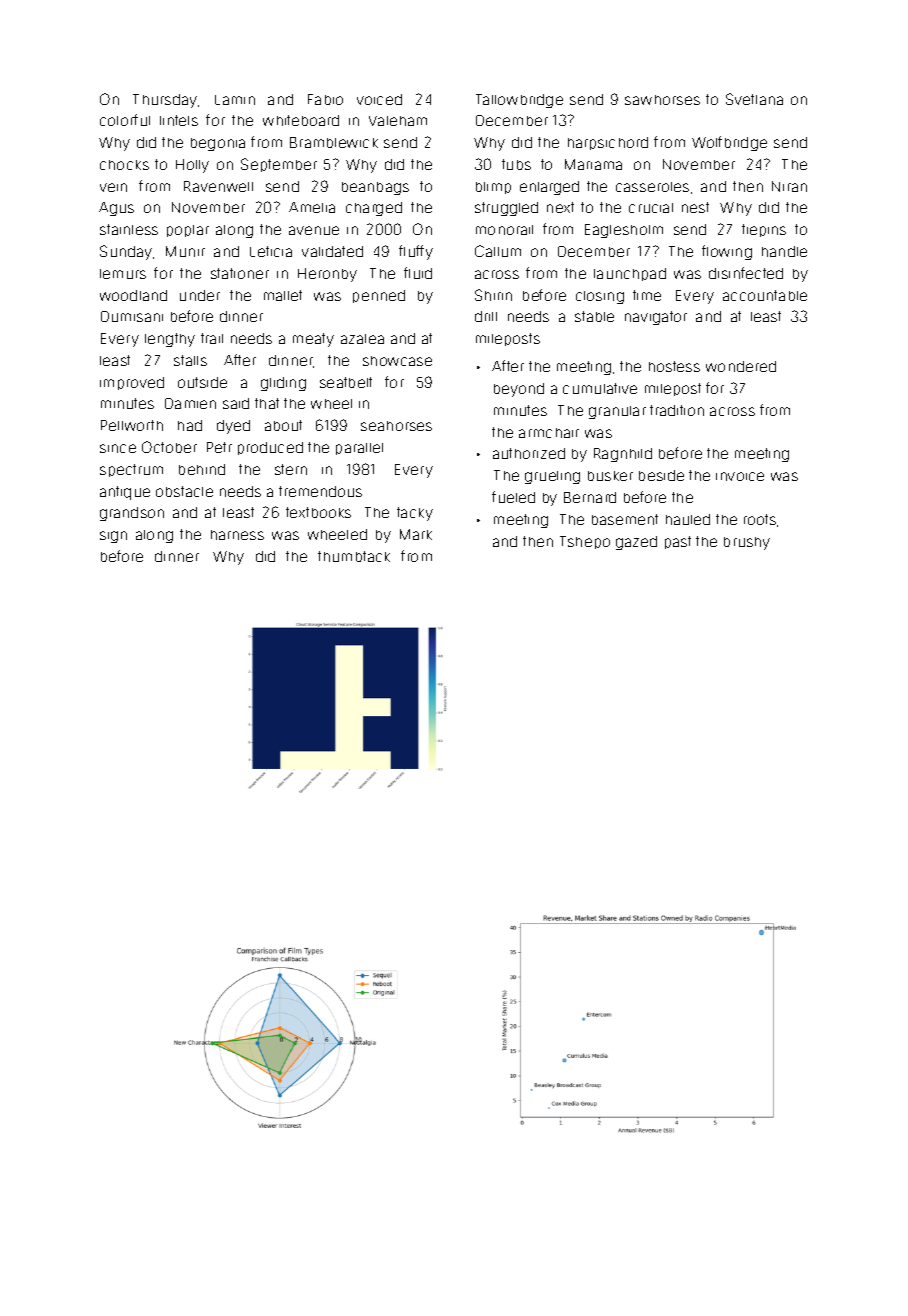 Image resolution: width=908 pixels, height=1316 pixels. I want to click on Fabio, so click(325, 99).
